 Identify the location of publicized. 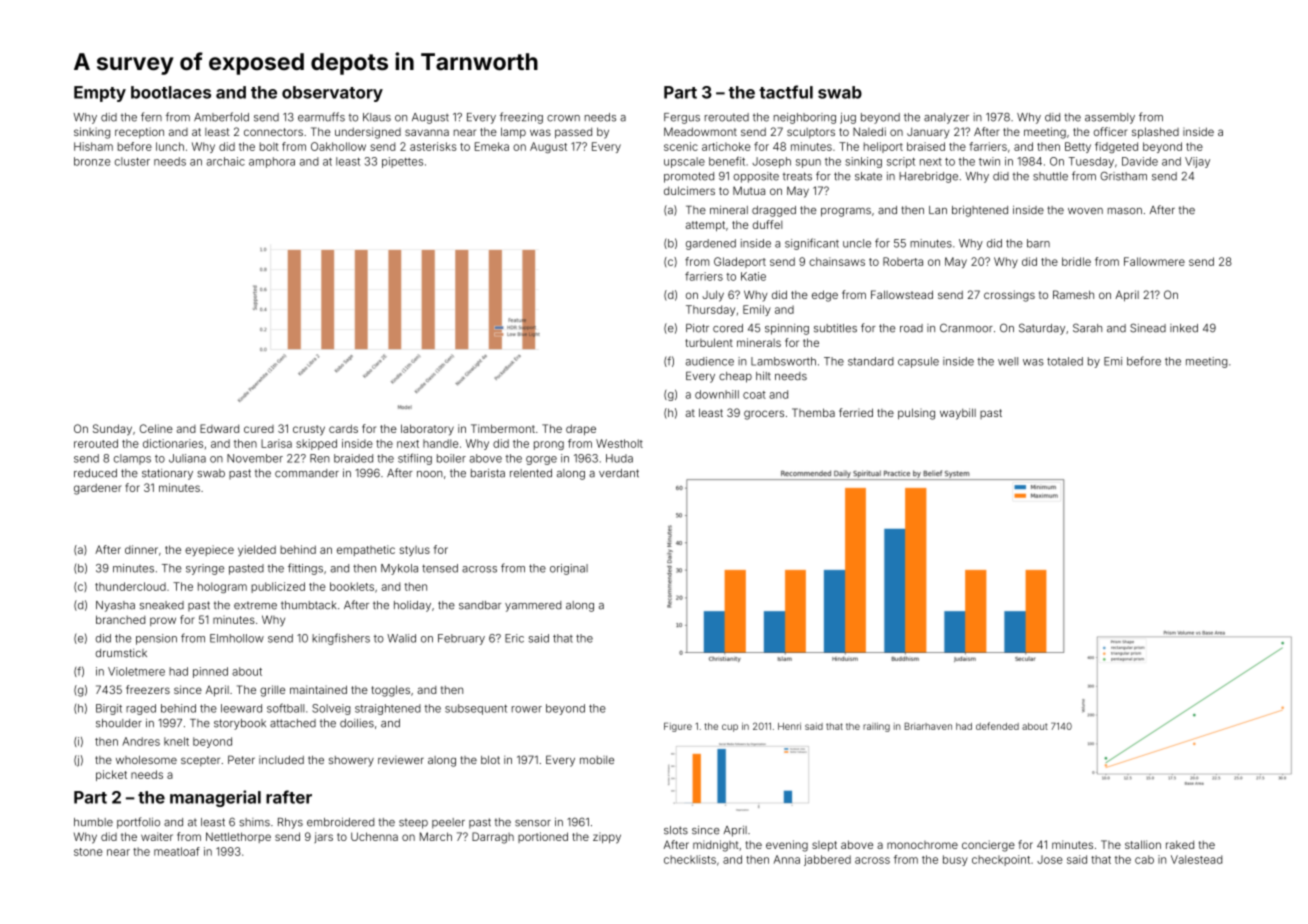
(278, 587).
